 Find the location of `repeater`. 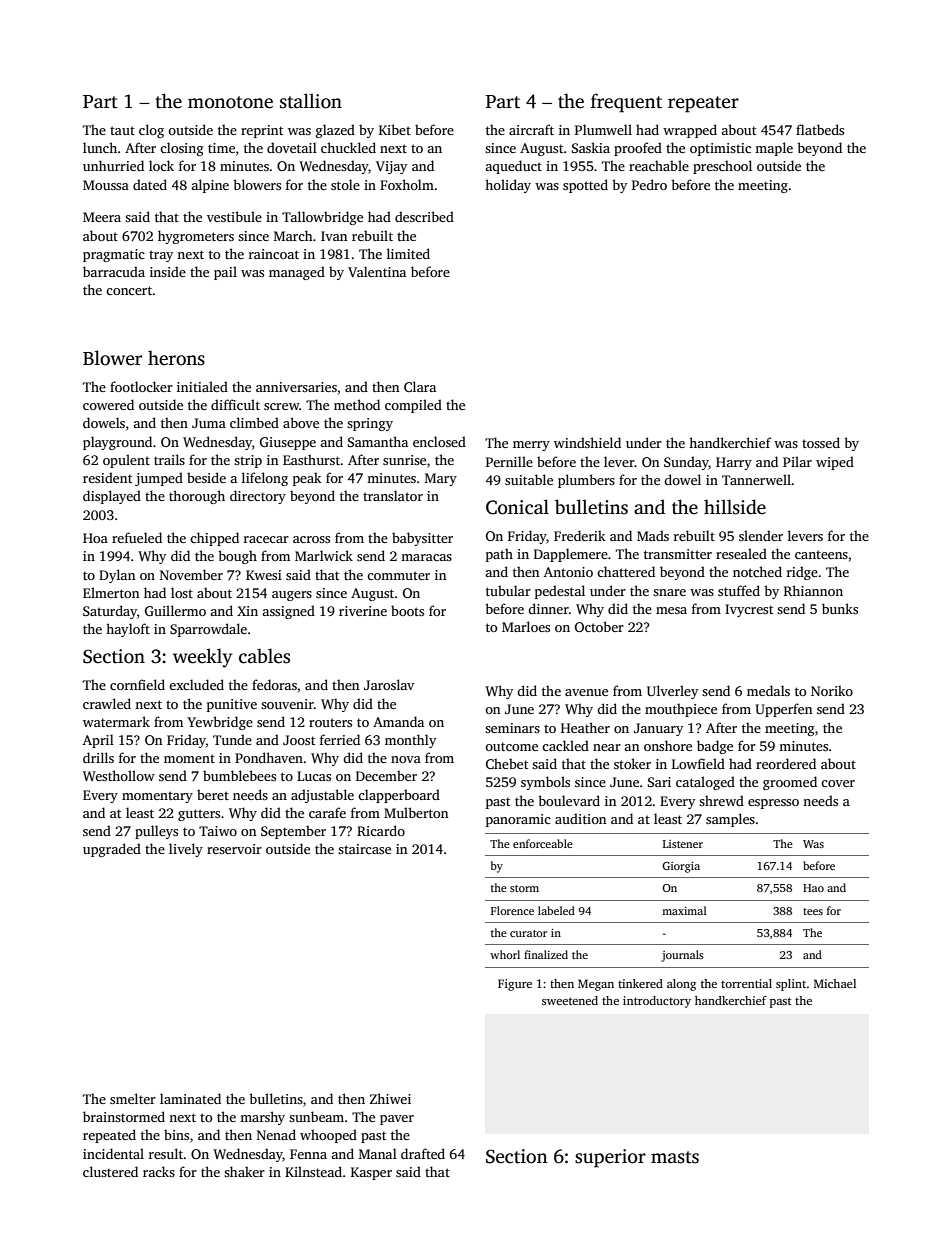

repeater is located at coordinates (703, 104).
